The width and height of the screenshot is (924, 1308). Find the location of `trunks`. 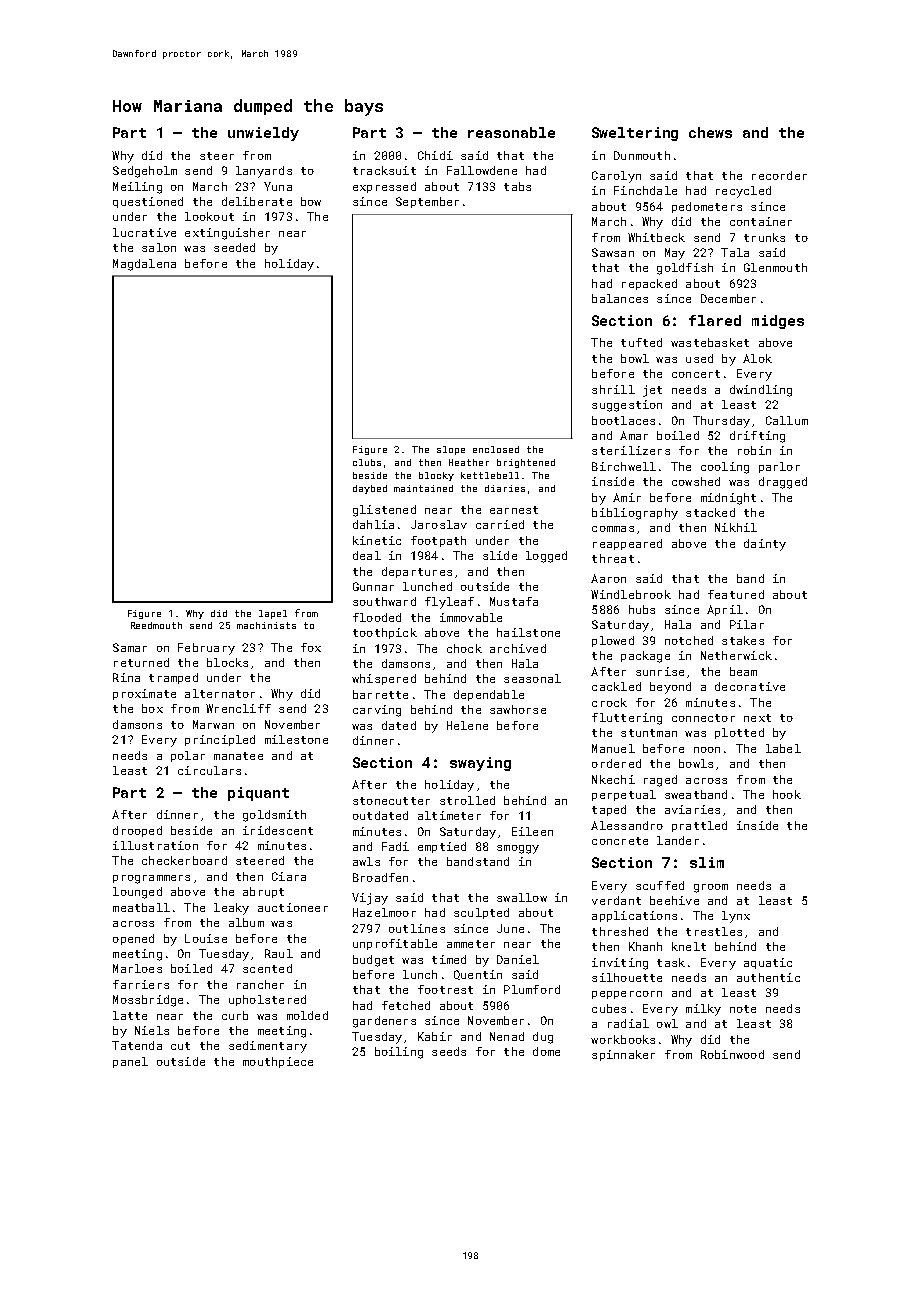

trunks is located at coordinates (764, 237).
